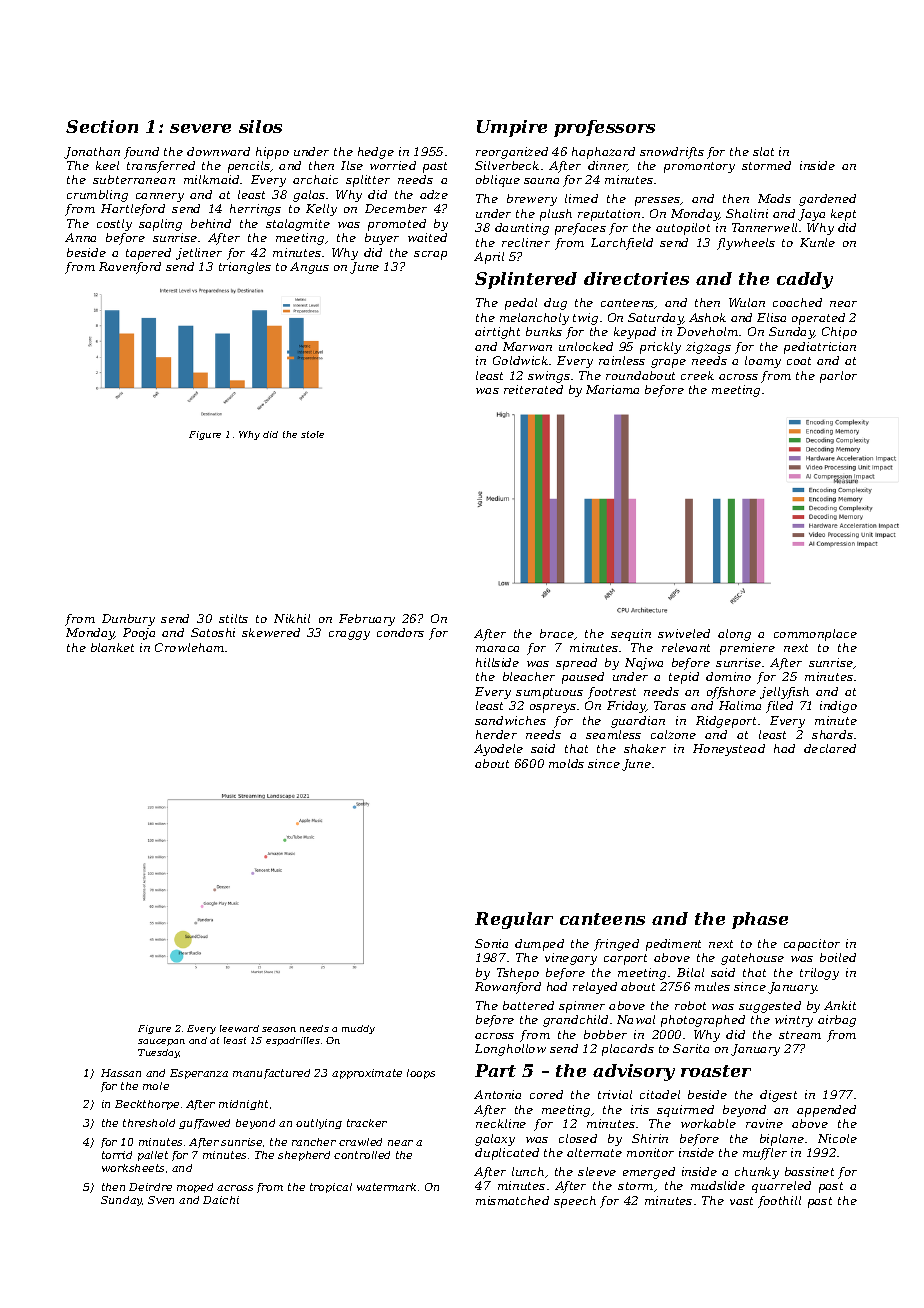 This page has height=1308, width=924. Describe the element at coordinates (760, 920) in the page. I see `phase` at that location.
